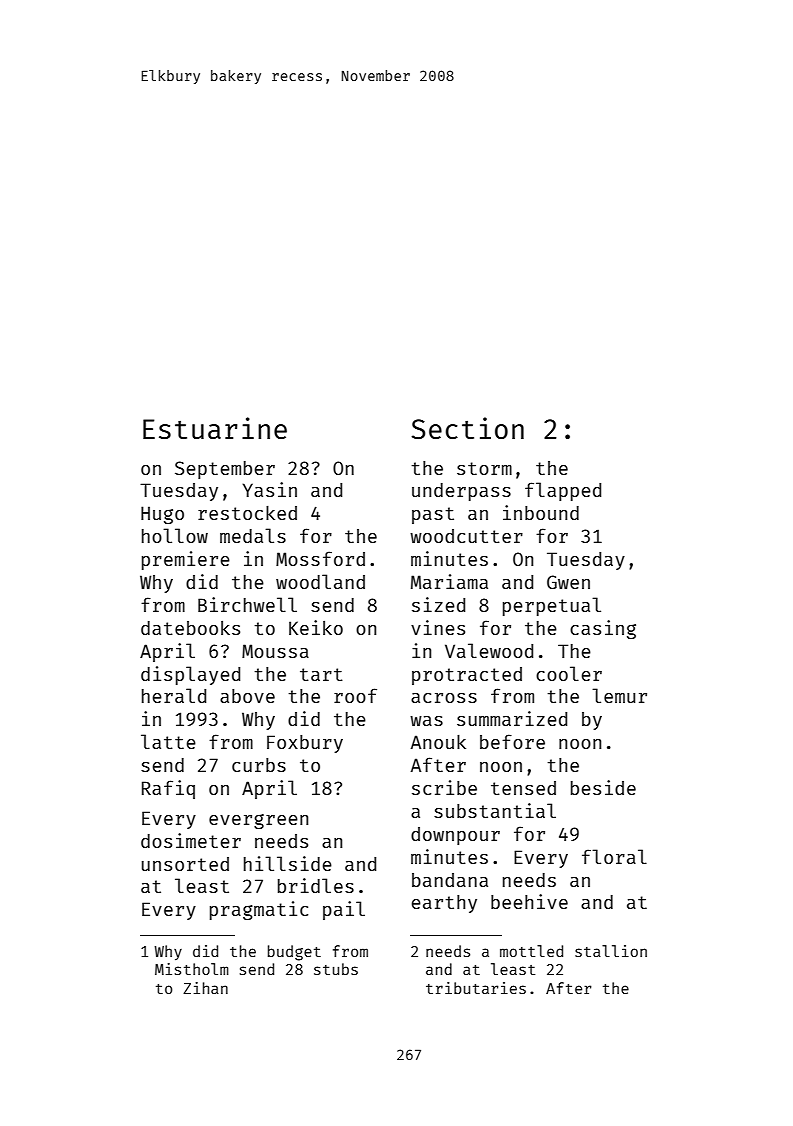 The width and height of the screenshot is (793, 1126). What do you see at coordinates (467, 428) in the screenshot?
I see `Section` at bounding box center [467, 428].
